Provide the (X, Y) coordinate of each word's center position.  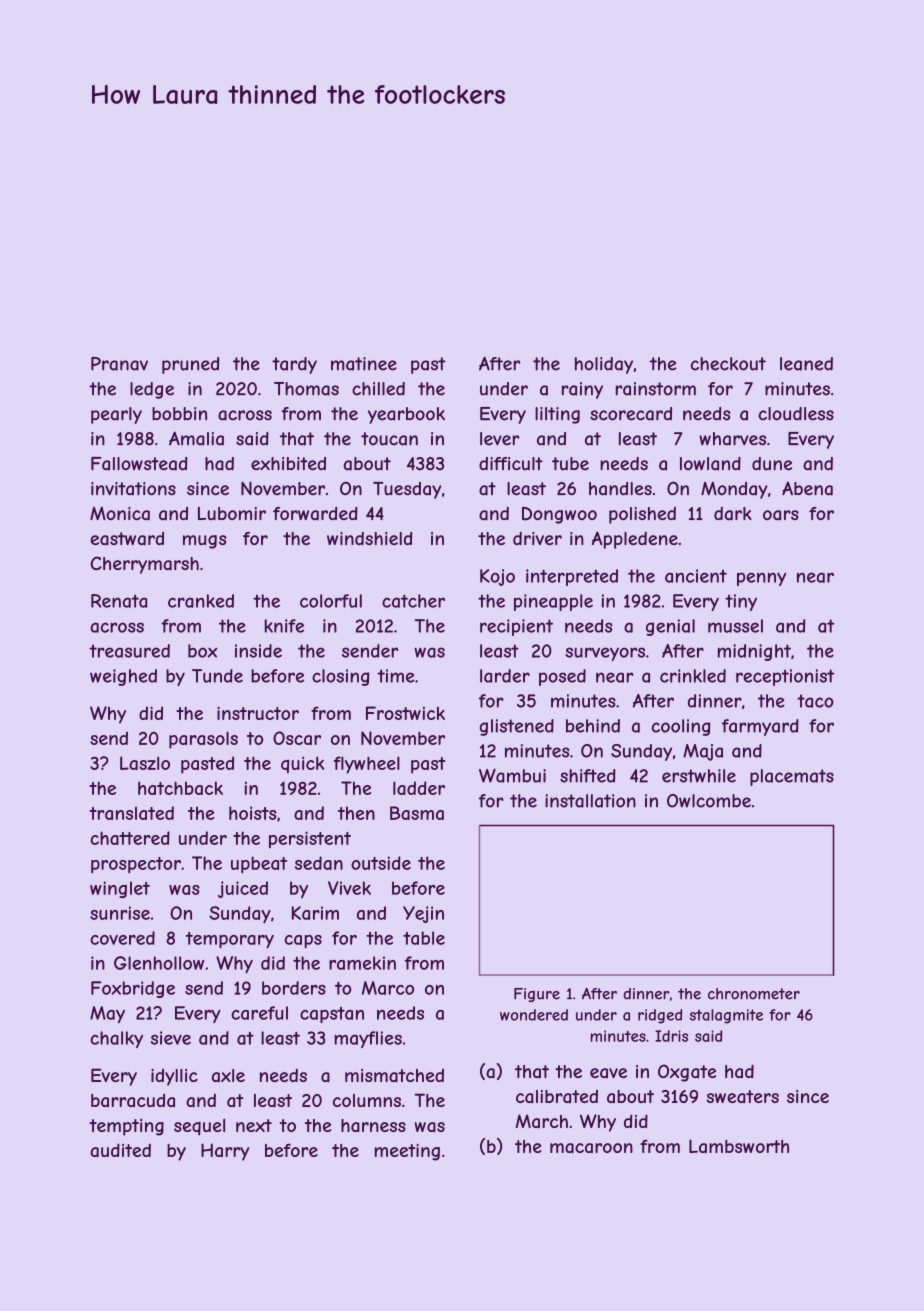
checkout (728, 364)
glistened (516, 727)
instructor (258, 713)
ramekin (362, 963)
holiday (604, 365)
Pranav (119, 364)
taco (815, 701)
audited (120, 1150)
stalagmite (726, 1016)
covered (122, 938)
